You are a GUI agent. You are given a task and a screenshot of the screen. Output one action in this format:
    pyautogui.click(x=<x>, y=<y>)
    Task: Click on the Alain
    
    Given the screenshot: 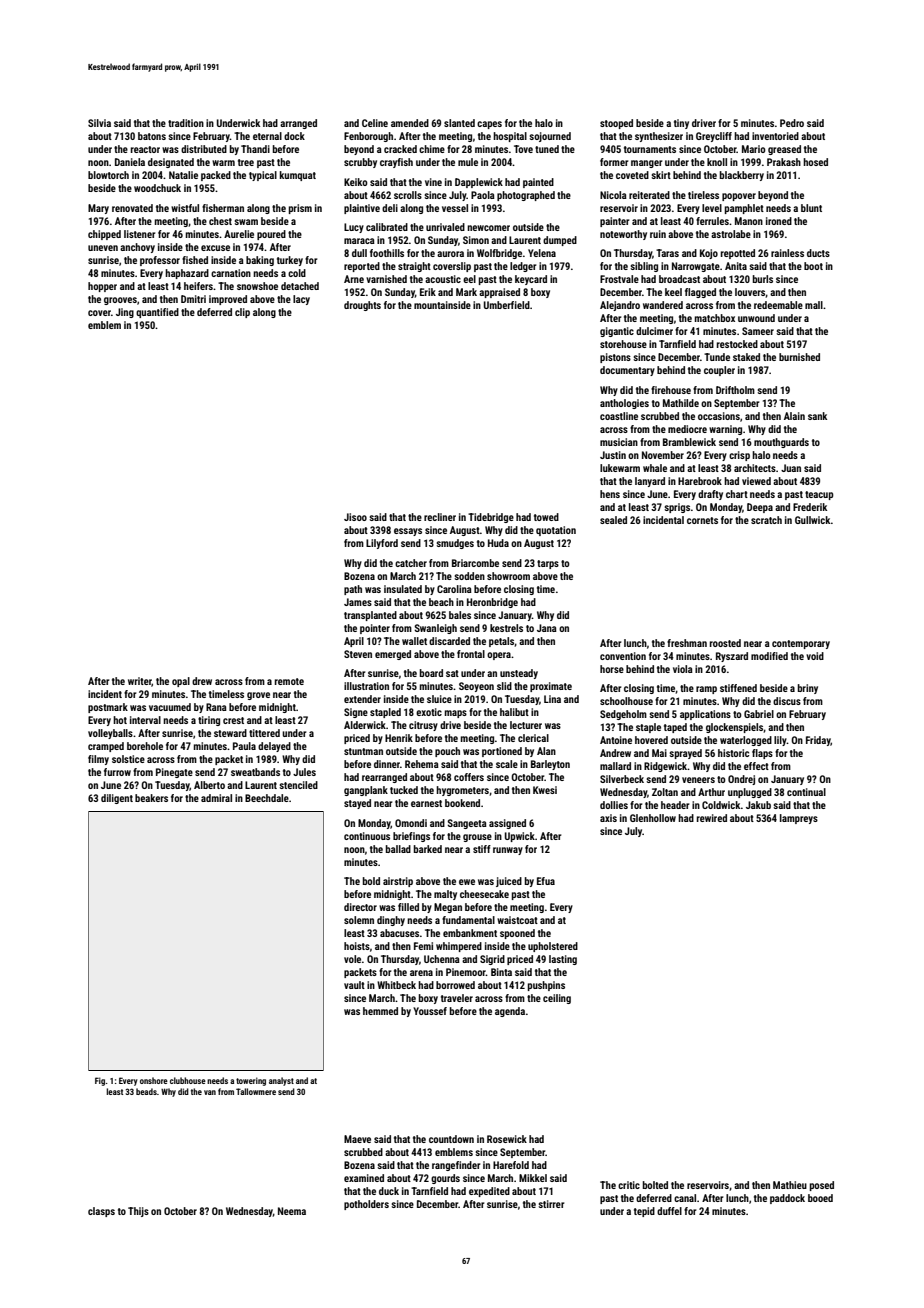 What is the action you would take?
    pyautogui.click(x=794, y=416)
